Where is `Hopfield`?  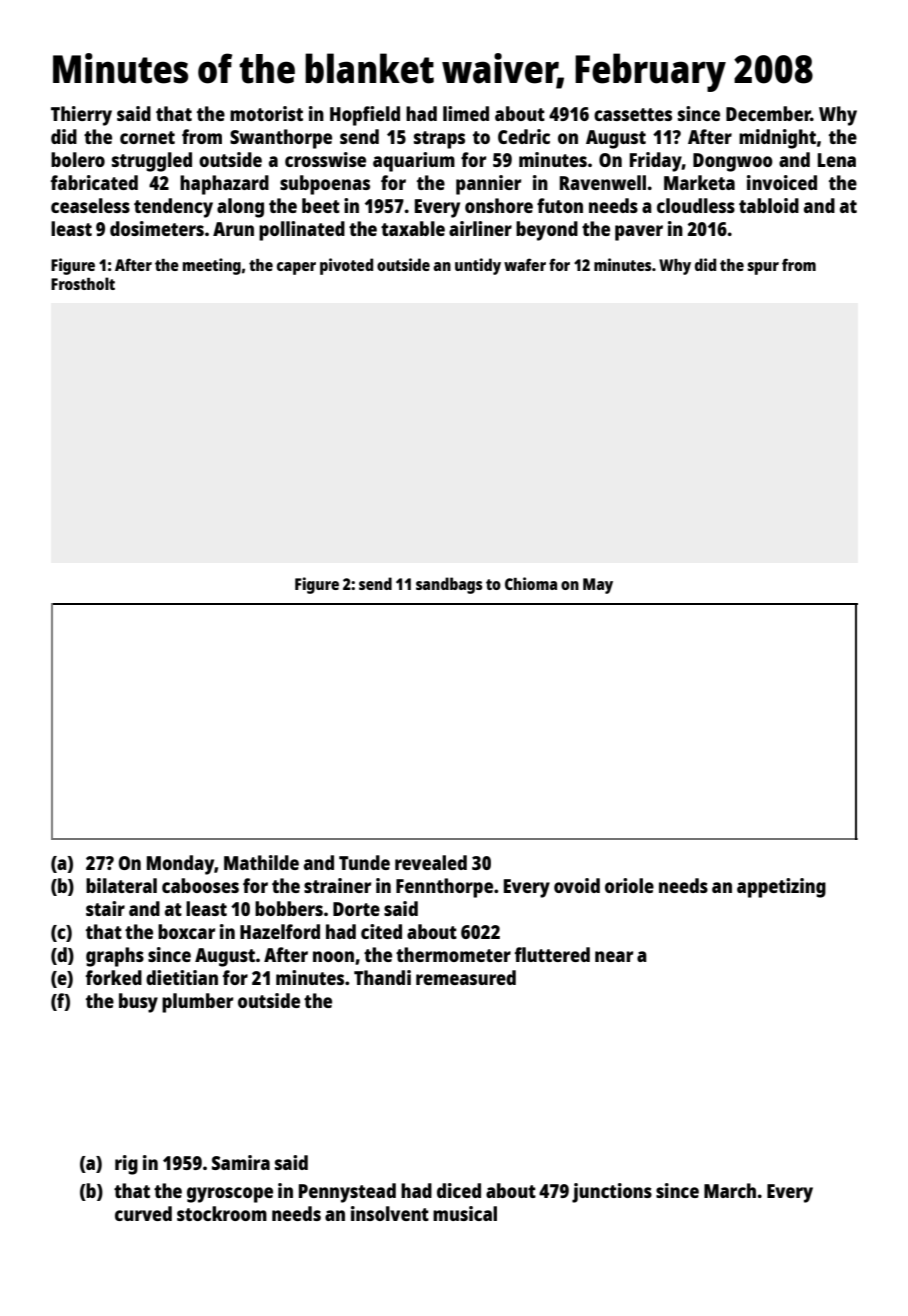
Hopfield is located at coordinates (365, 116).
